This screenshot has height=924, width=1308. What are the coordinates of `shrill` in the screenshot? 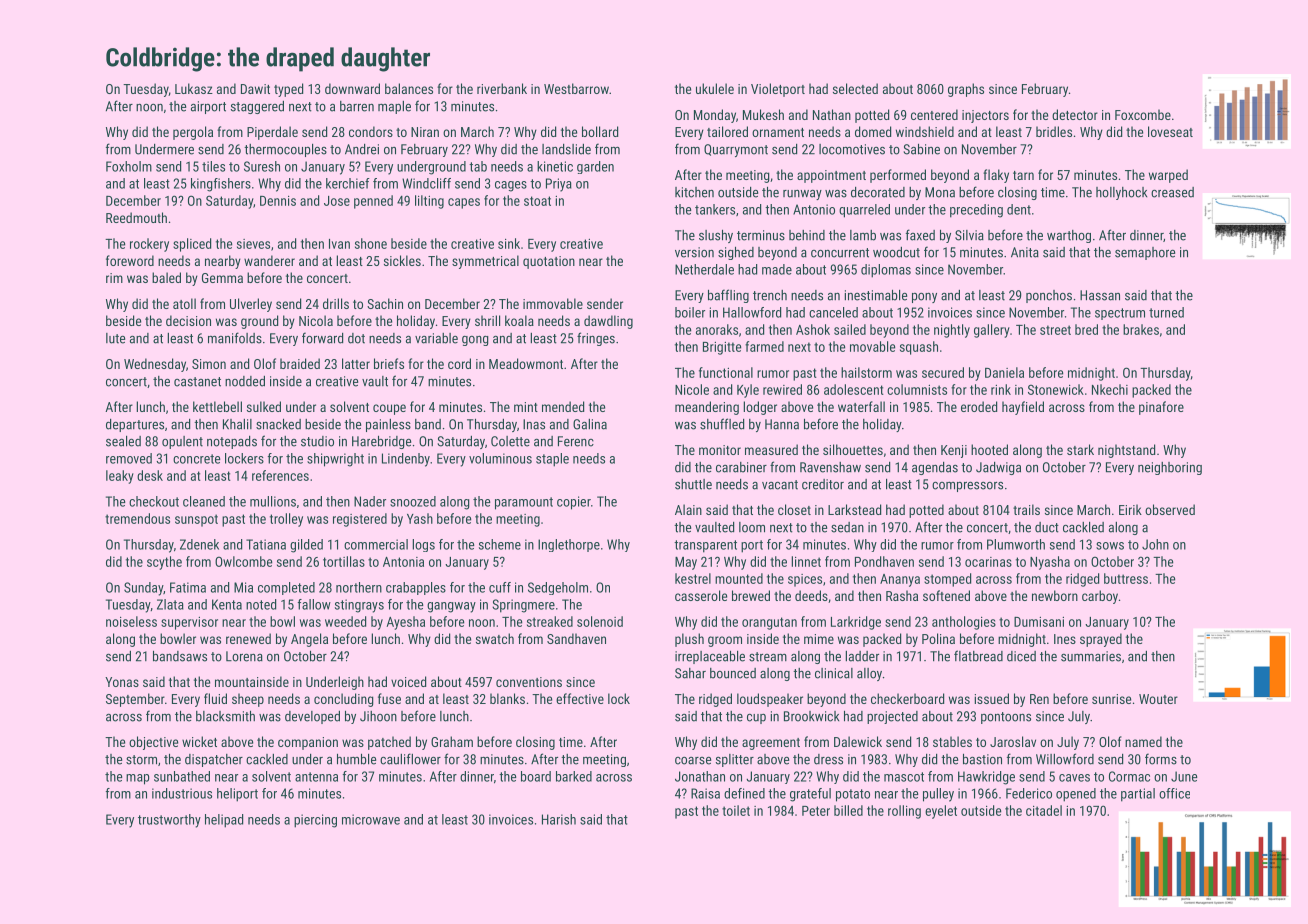 It's located at (487, 320).
